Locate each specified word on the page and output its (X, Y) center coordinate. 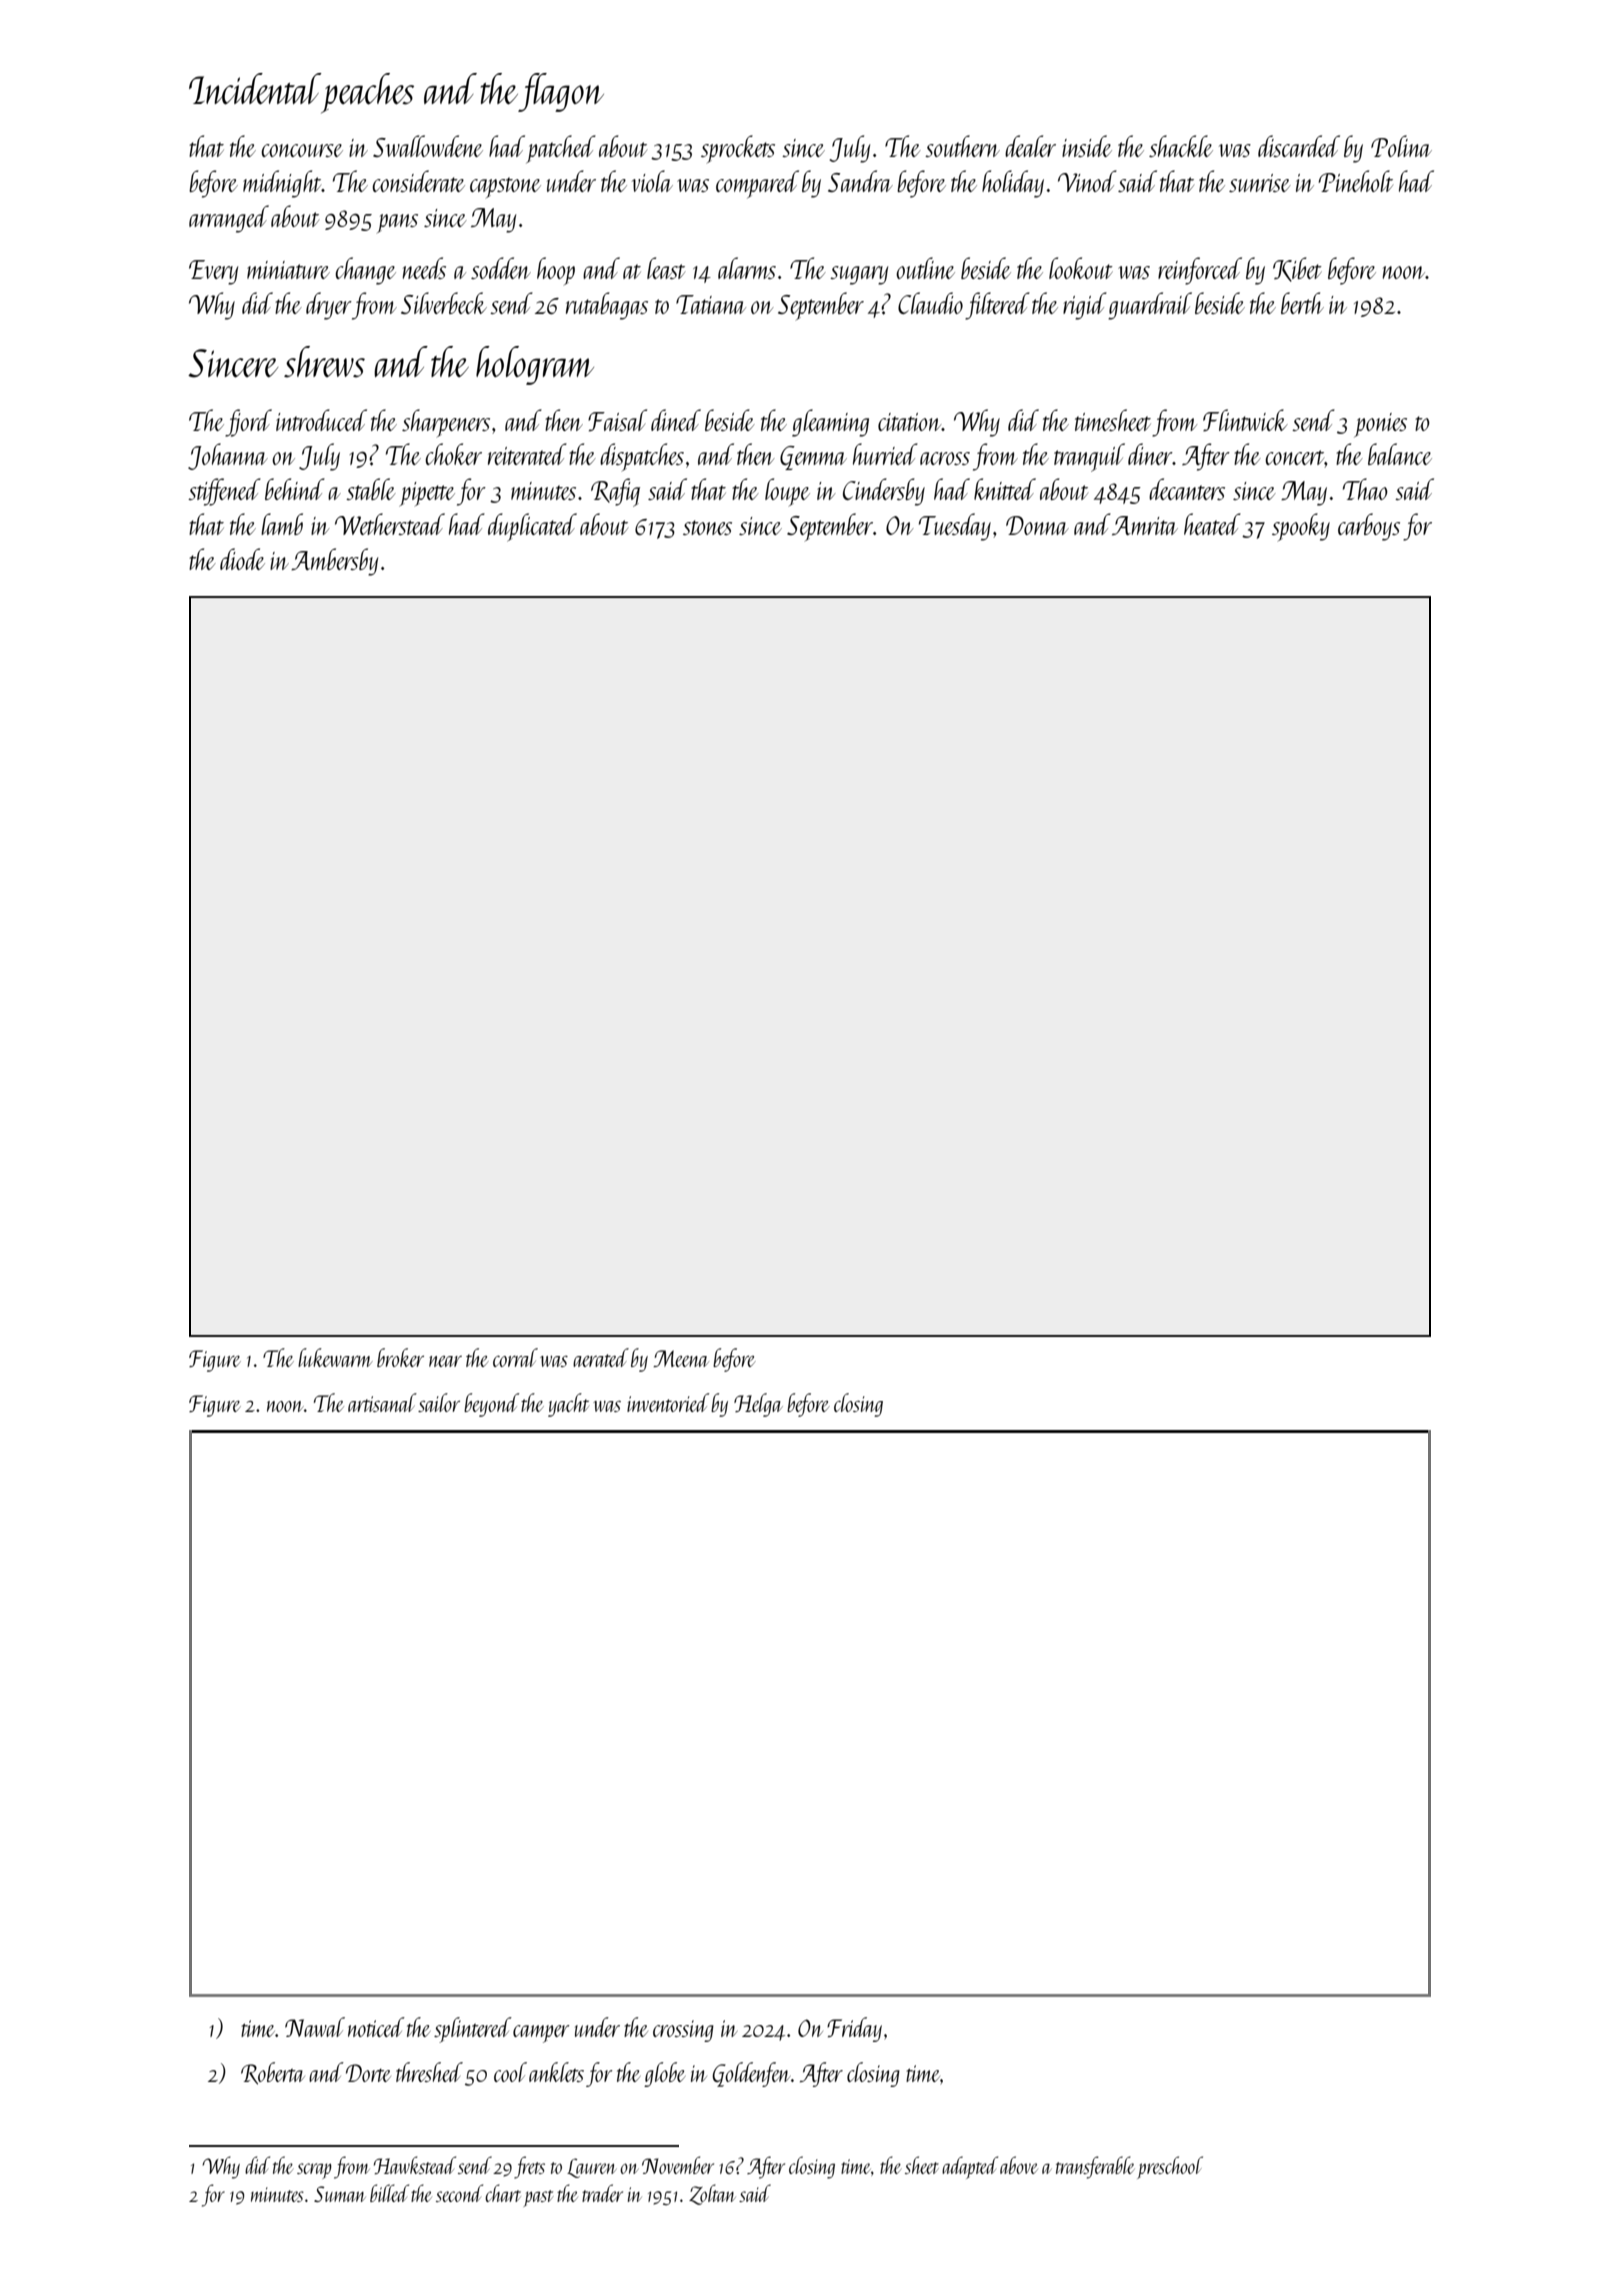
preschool (1170, 2167)
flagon (561, 92)
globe (664, 2074)
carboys (1369, 527)
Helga (758, 1405)
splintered (473, 2030)
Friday (854, 2029)
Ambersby (334, 562)
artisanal (382, 1402)
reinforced (1200, 271)
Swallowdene (428, 146)
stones (707, 527)
